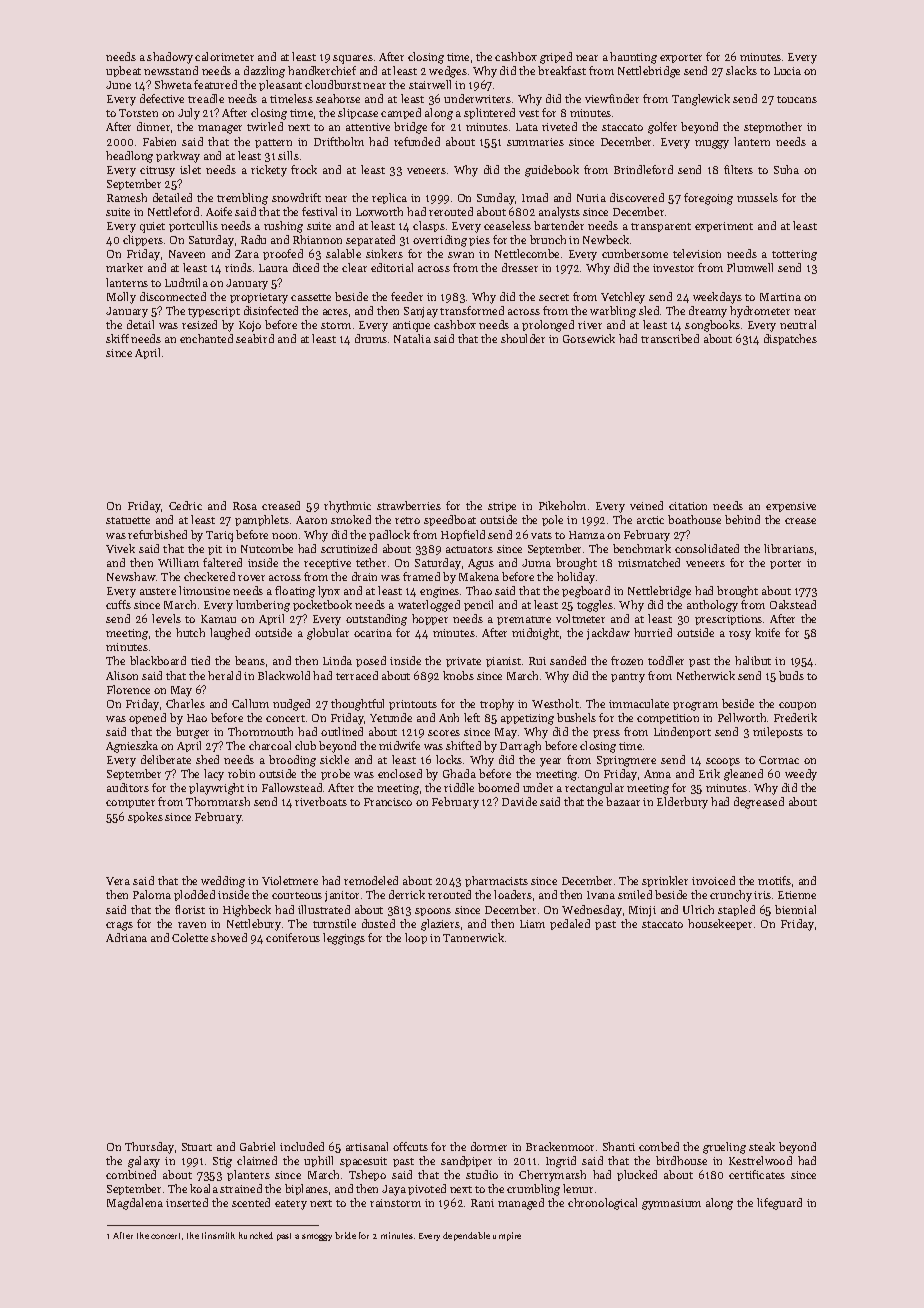  Describe the element at coordinates (742, 519) in the page. I see `behind` at that location.
